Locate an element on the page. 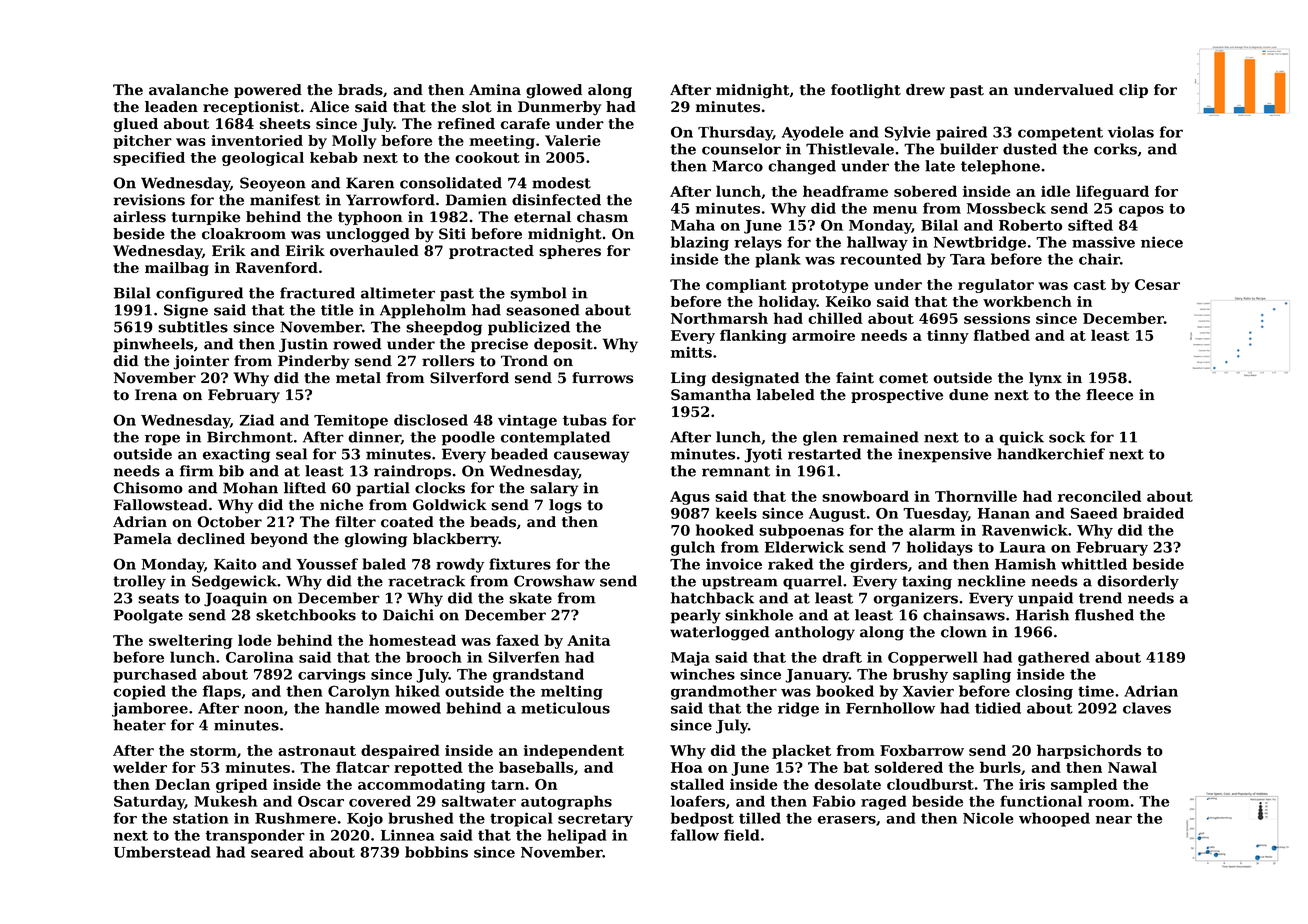 The height and width of the page is (924, 1308). footlight is located at coordinates (866, 91).
